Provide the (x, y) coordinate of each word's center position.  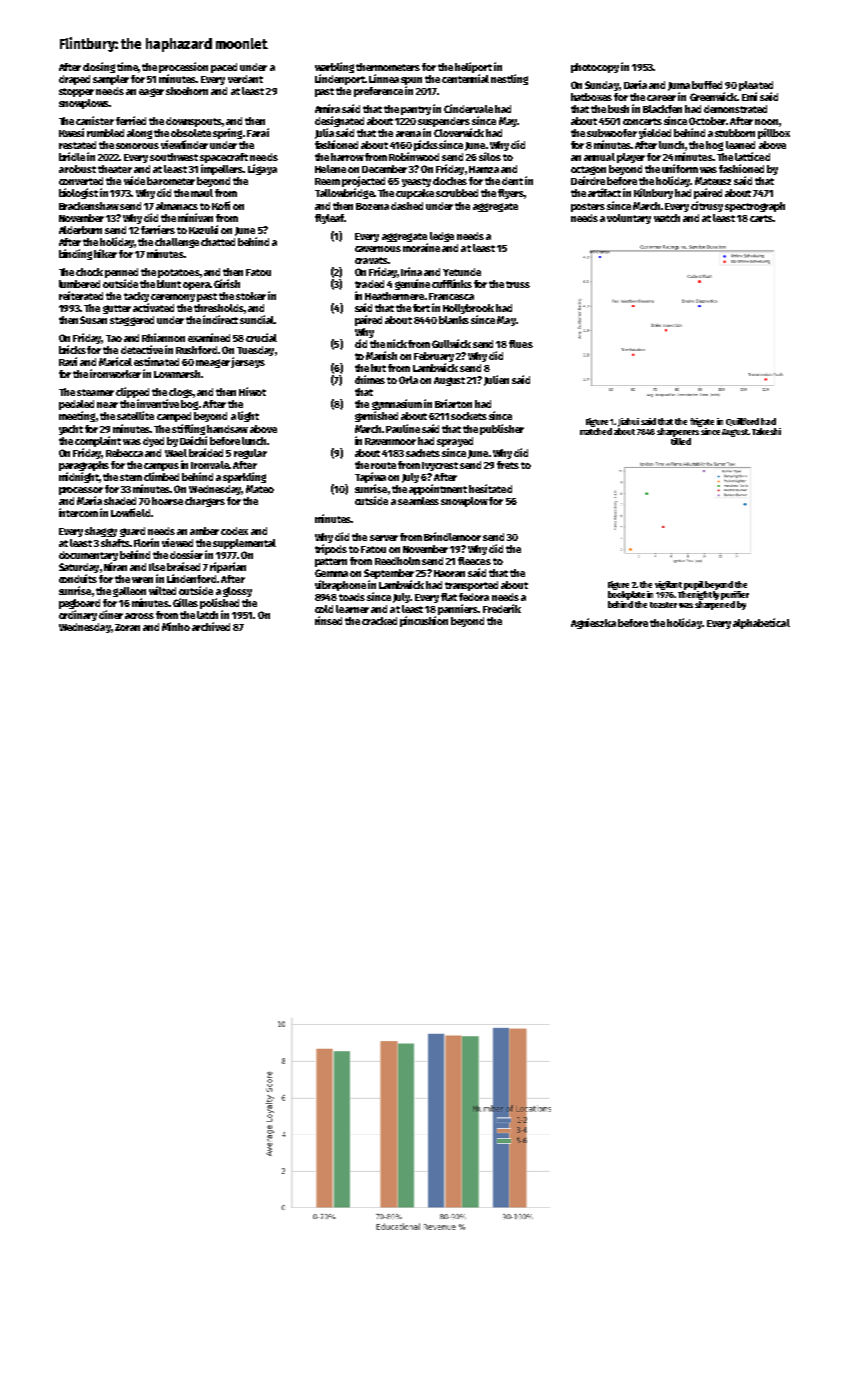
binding (75, 254)
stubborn (735, 133)
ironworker (115, 373)
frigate (702, 422)
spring (227, 133)
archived (211, 626)
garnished (376, 416)
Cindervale (468, 108)
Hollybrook (468, 309)
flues (521, 344)
